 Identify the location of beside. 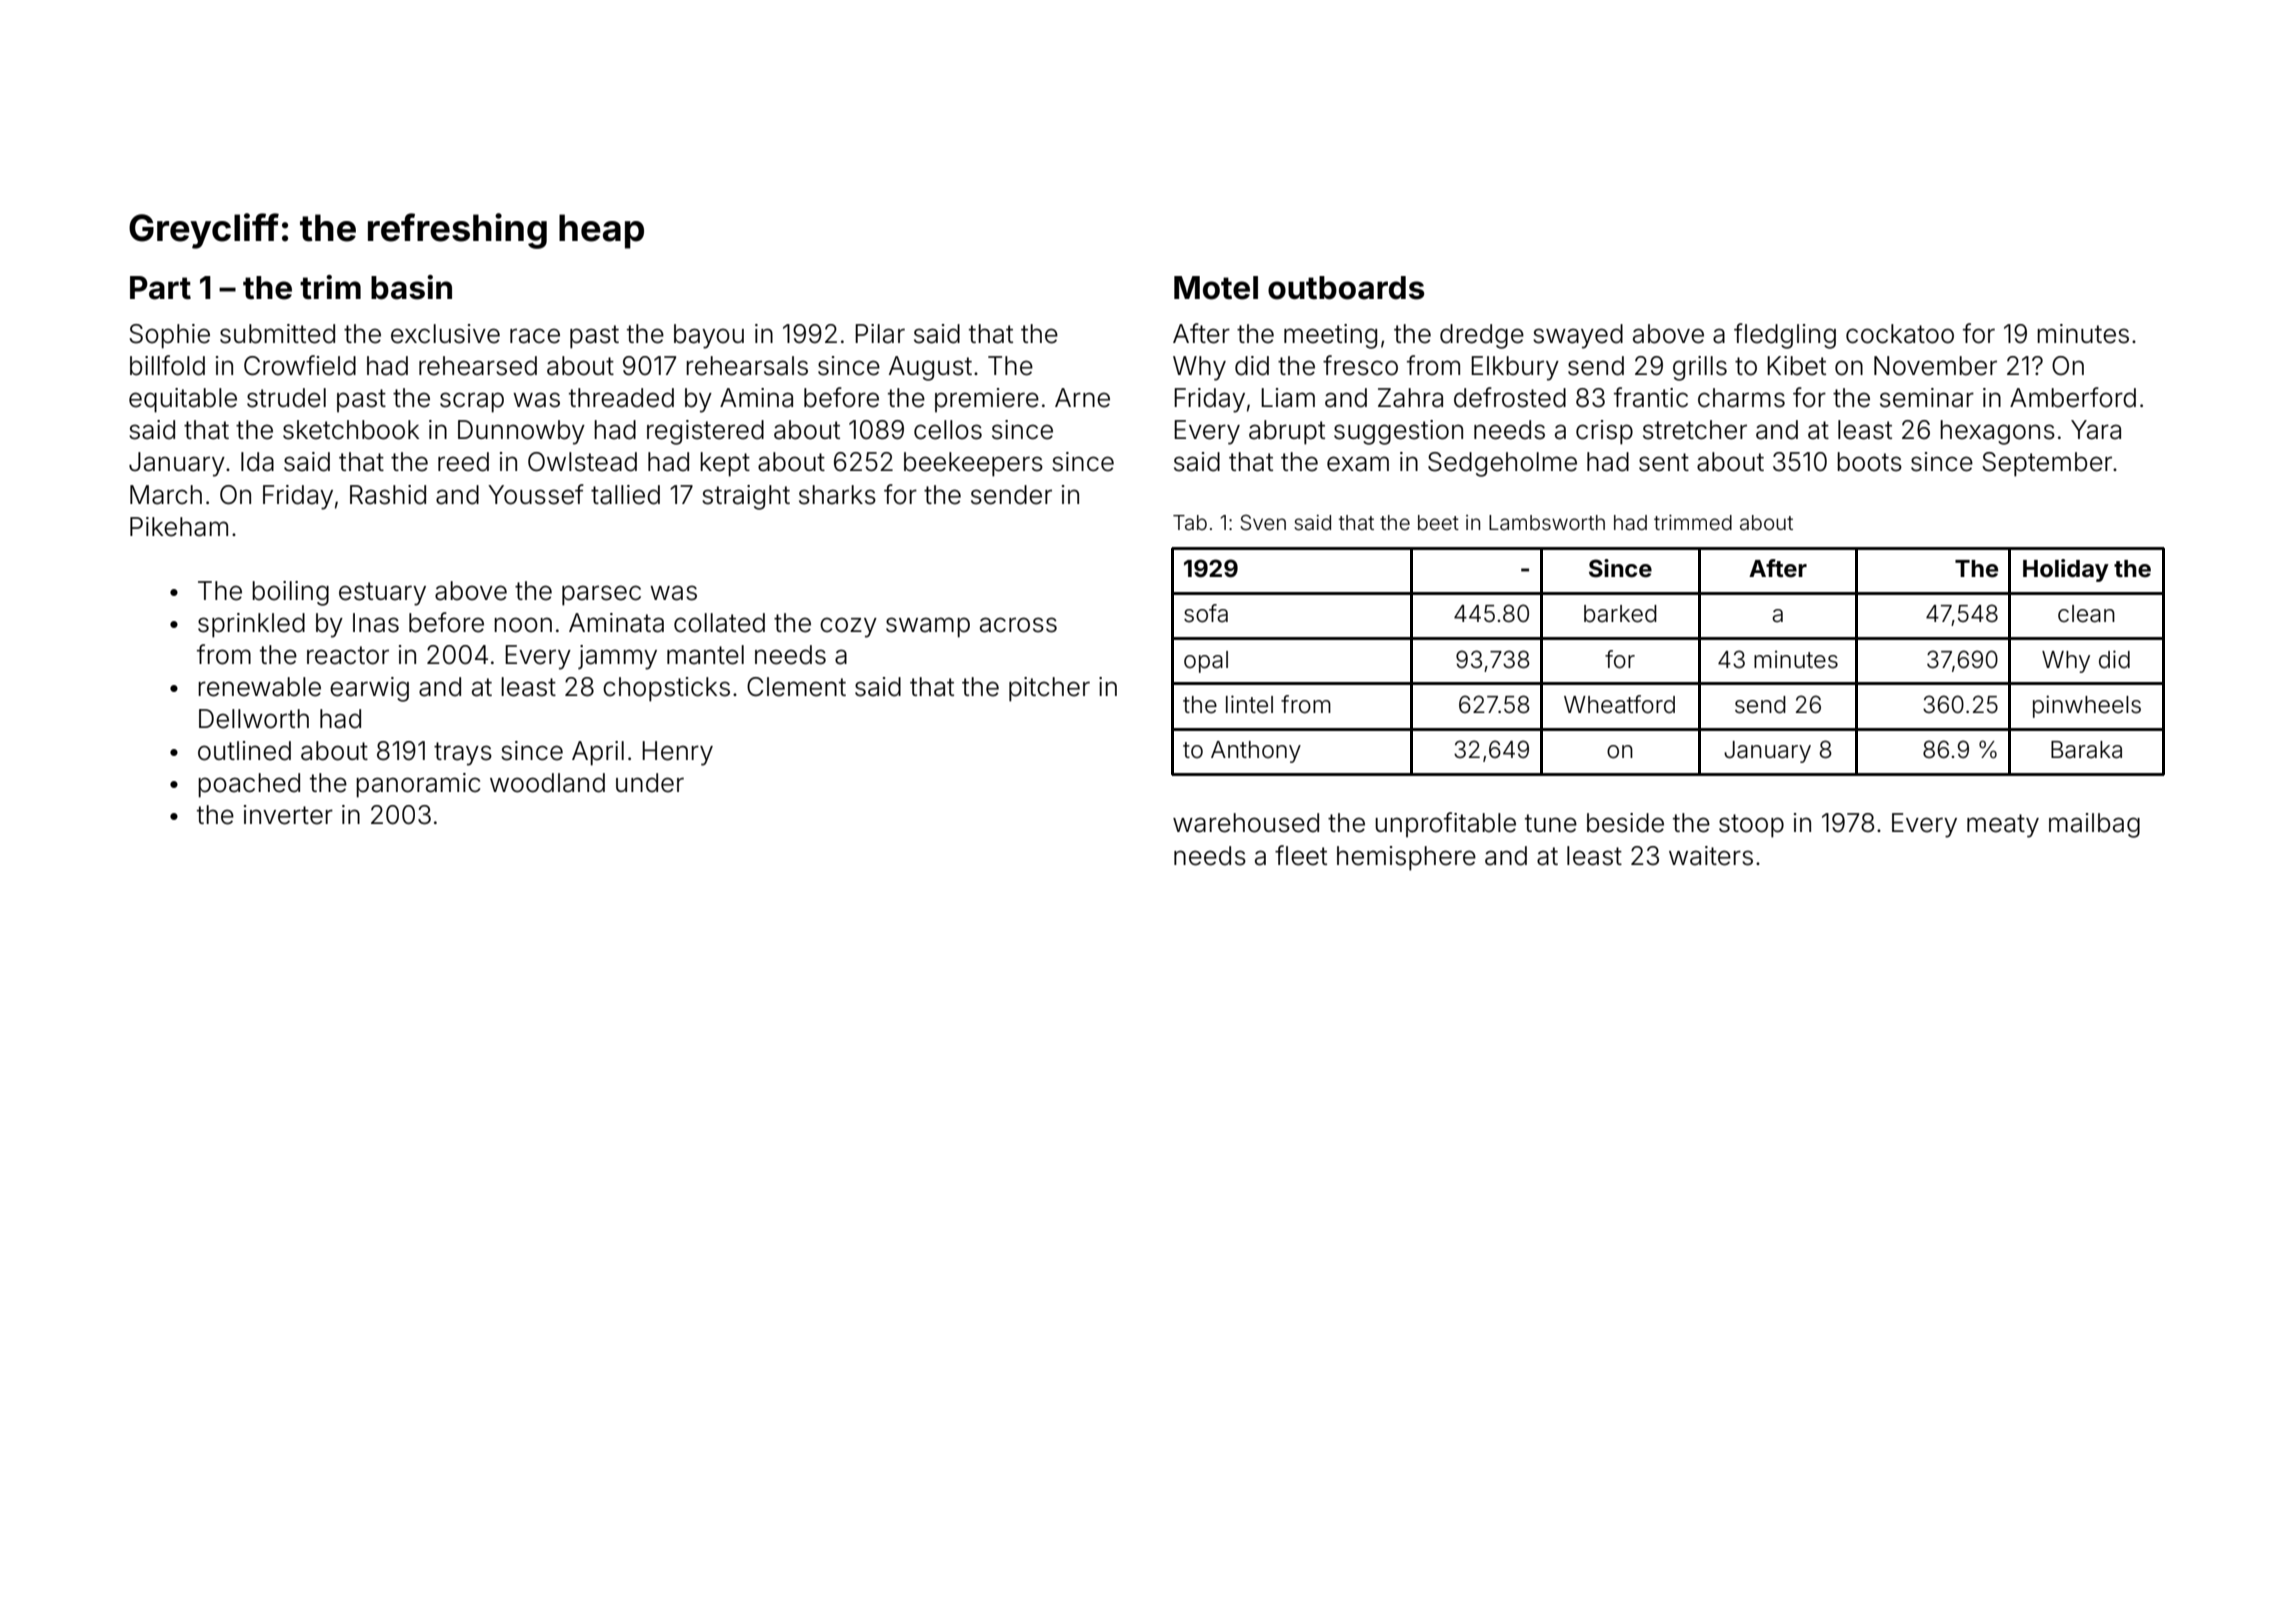
(1625, 823).
